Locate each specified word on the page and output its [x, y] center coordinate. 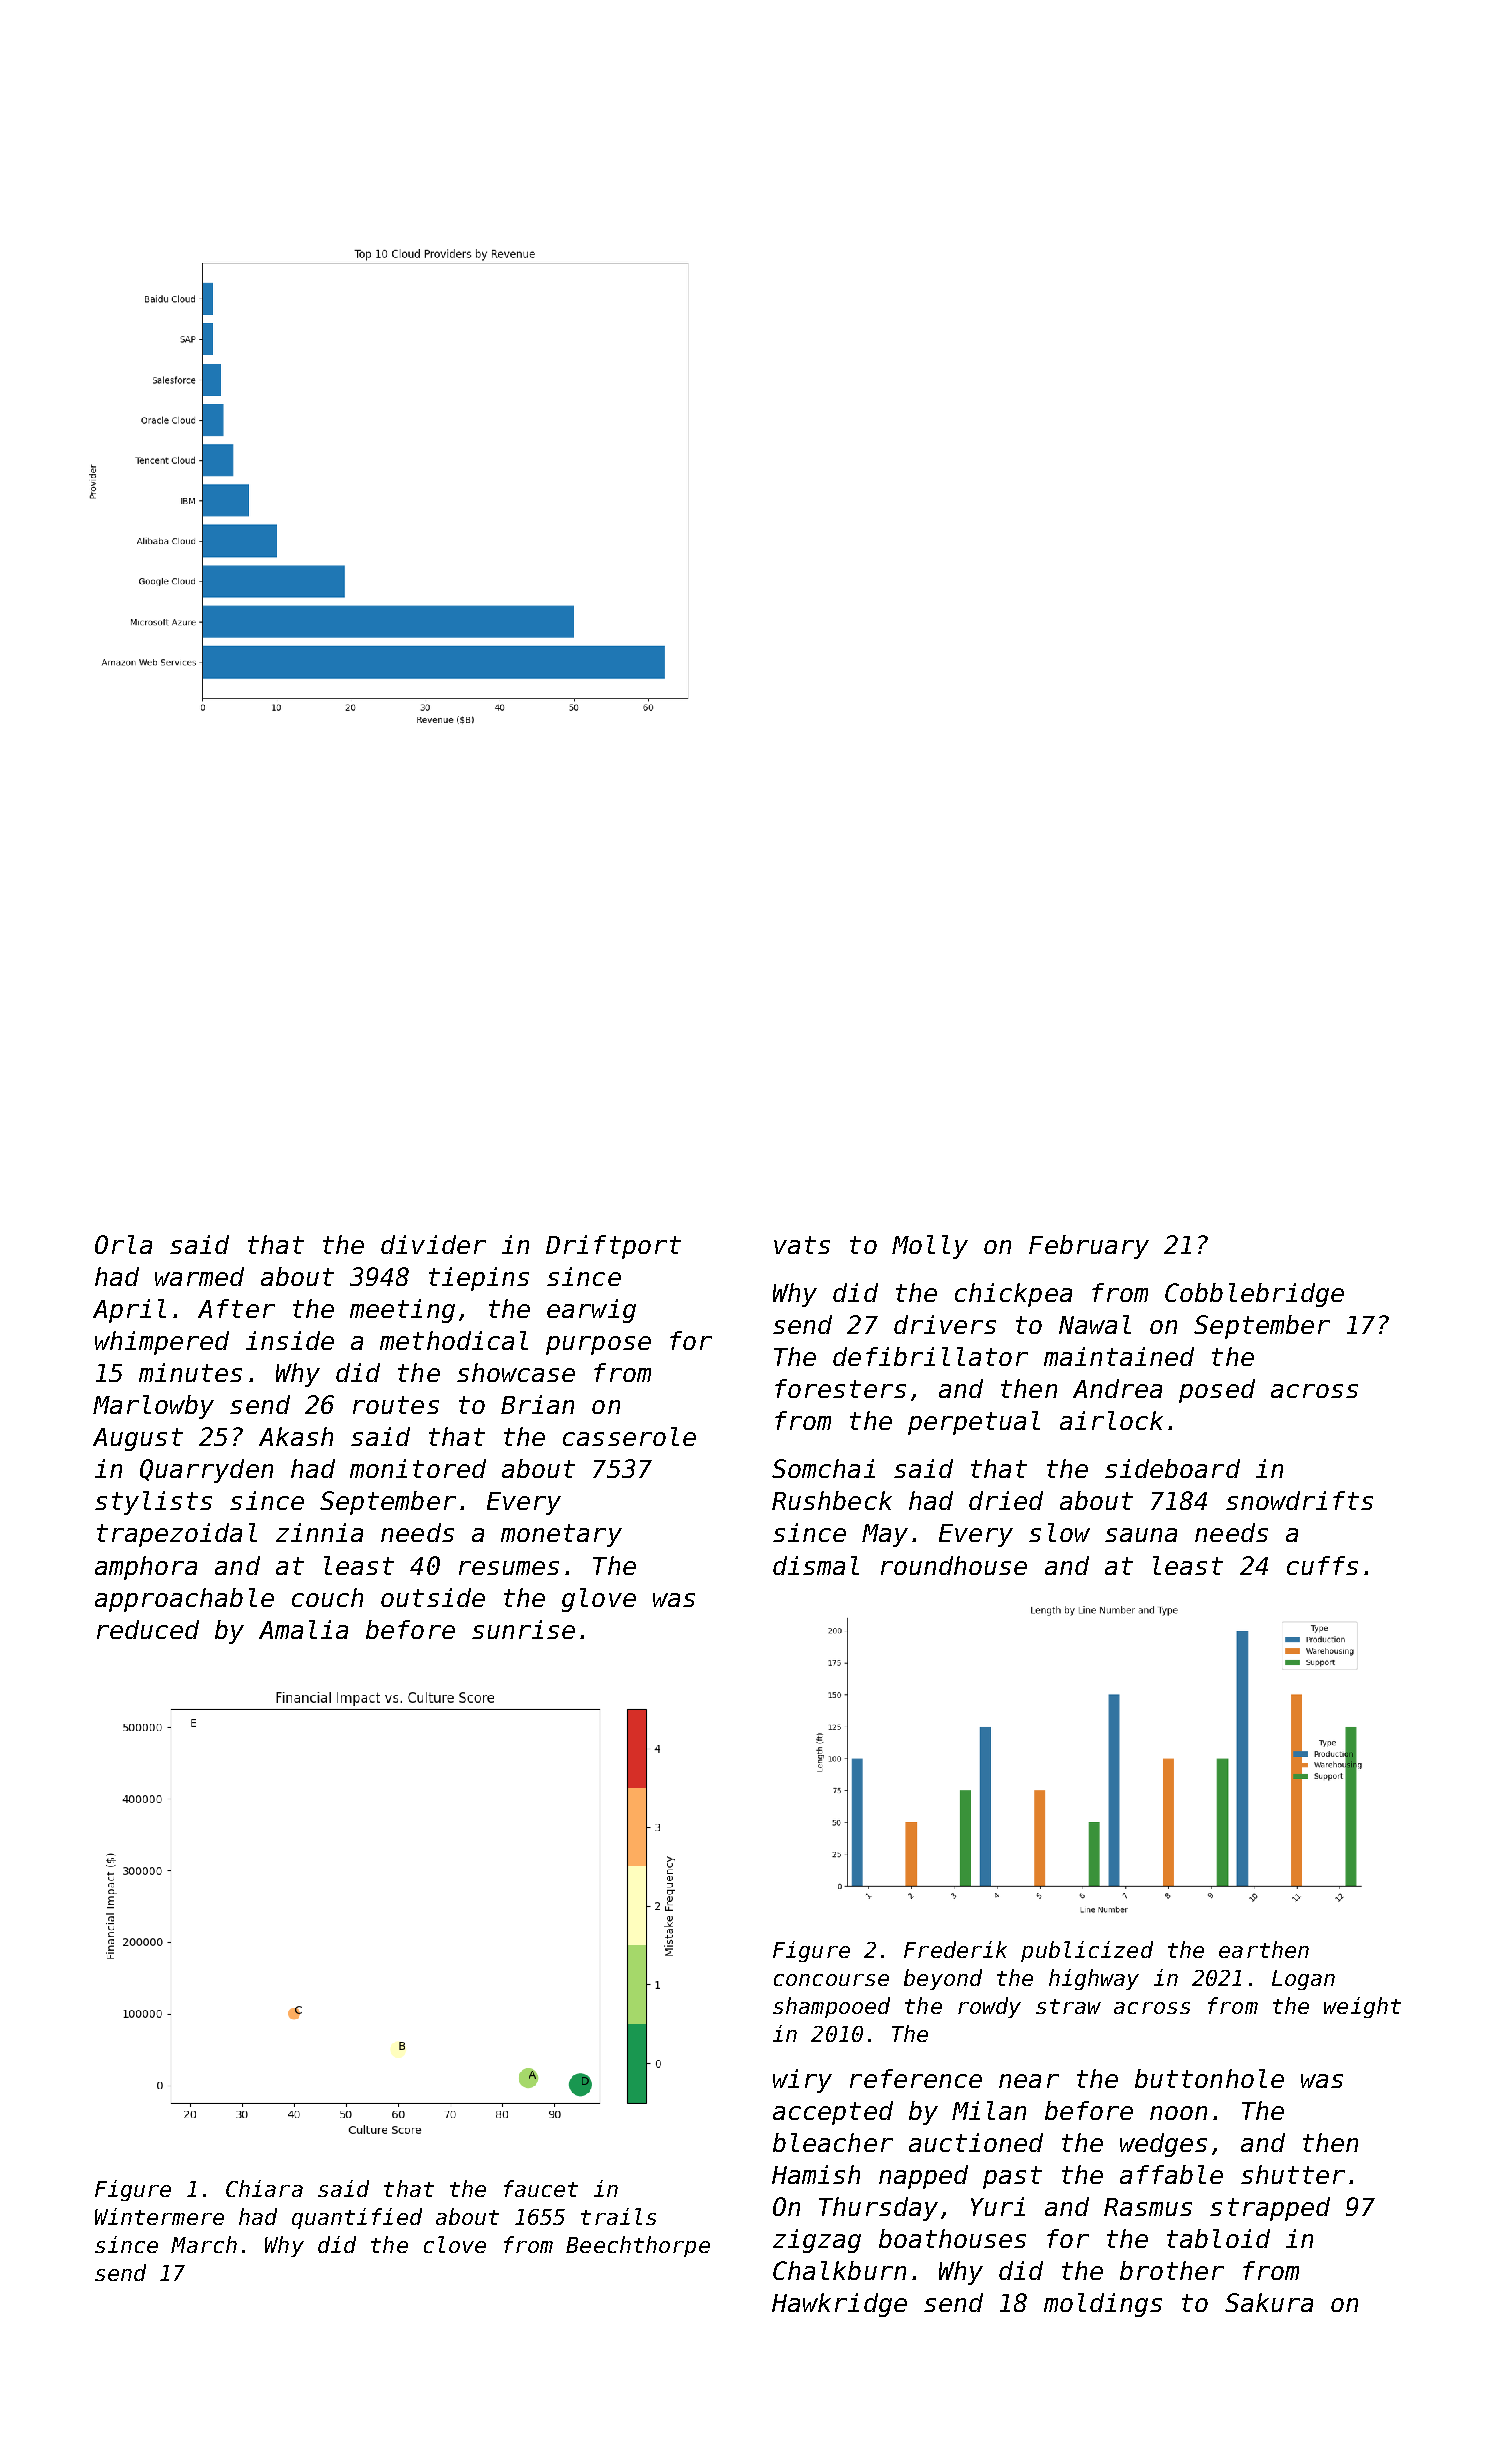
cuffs [1322, 1565]
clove [455, 2244]
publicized [1087, 1951]
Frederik [955, 1949]
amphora [146, 1568]
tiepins [479, 1279]
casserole [629, 1436]
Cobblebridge [1254, 1295]
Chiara [264, 2188]
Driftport [613, 1247]
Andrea [1117, 1388]
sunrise [523, 1629]
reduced [148, 1629]
